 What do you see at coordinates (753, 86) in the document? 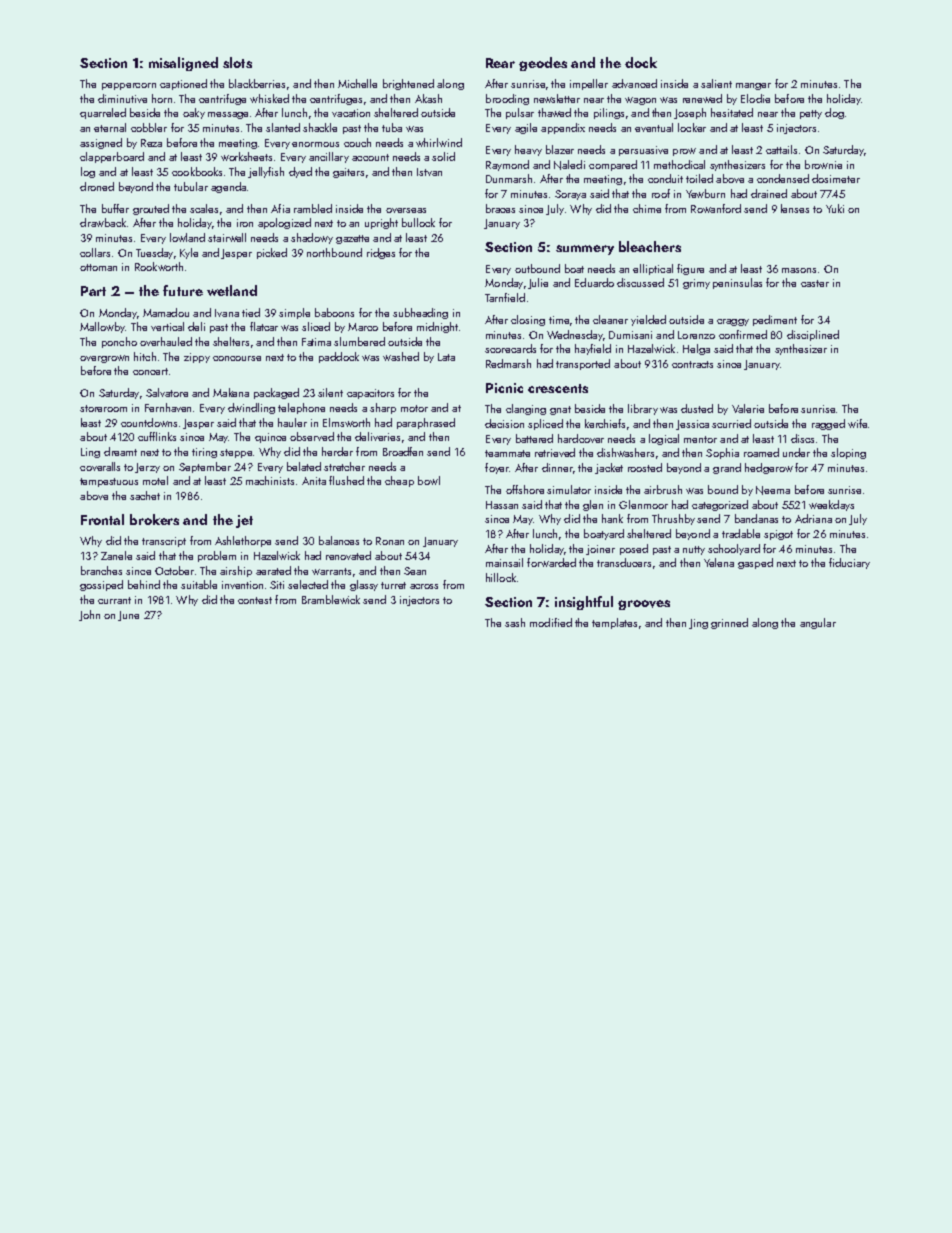
I see `manger` at bounding box center [753, 86].
